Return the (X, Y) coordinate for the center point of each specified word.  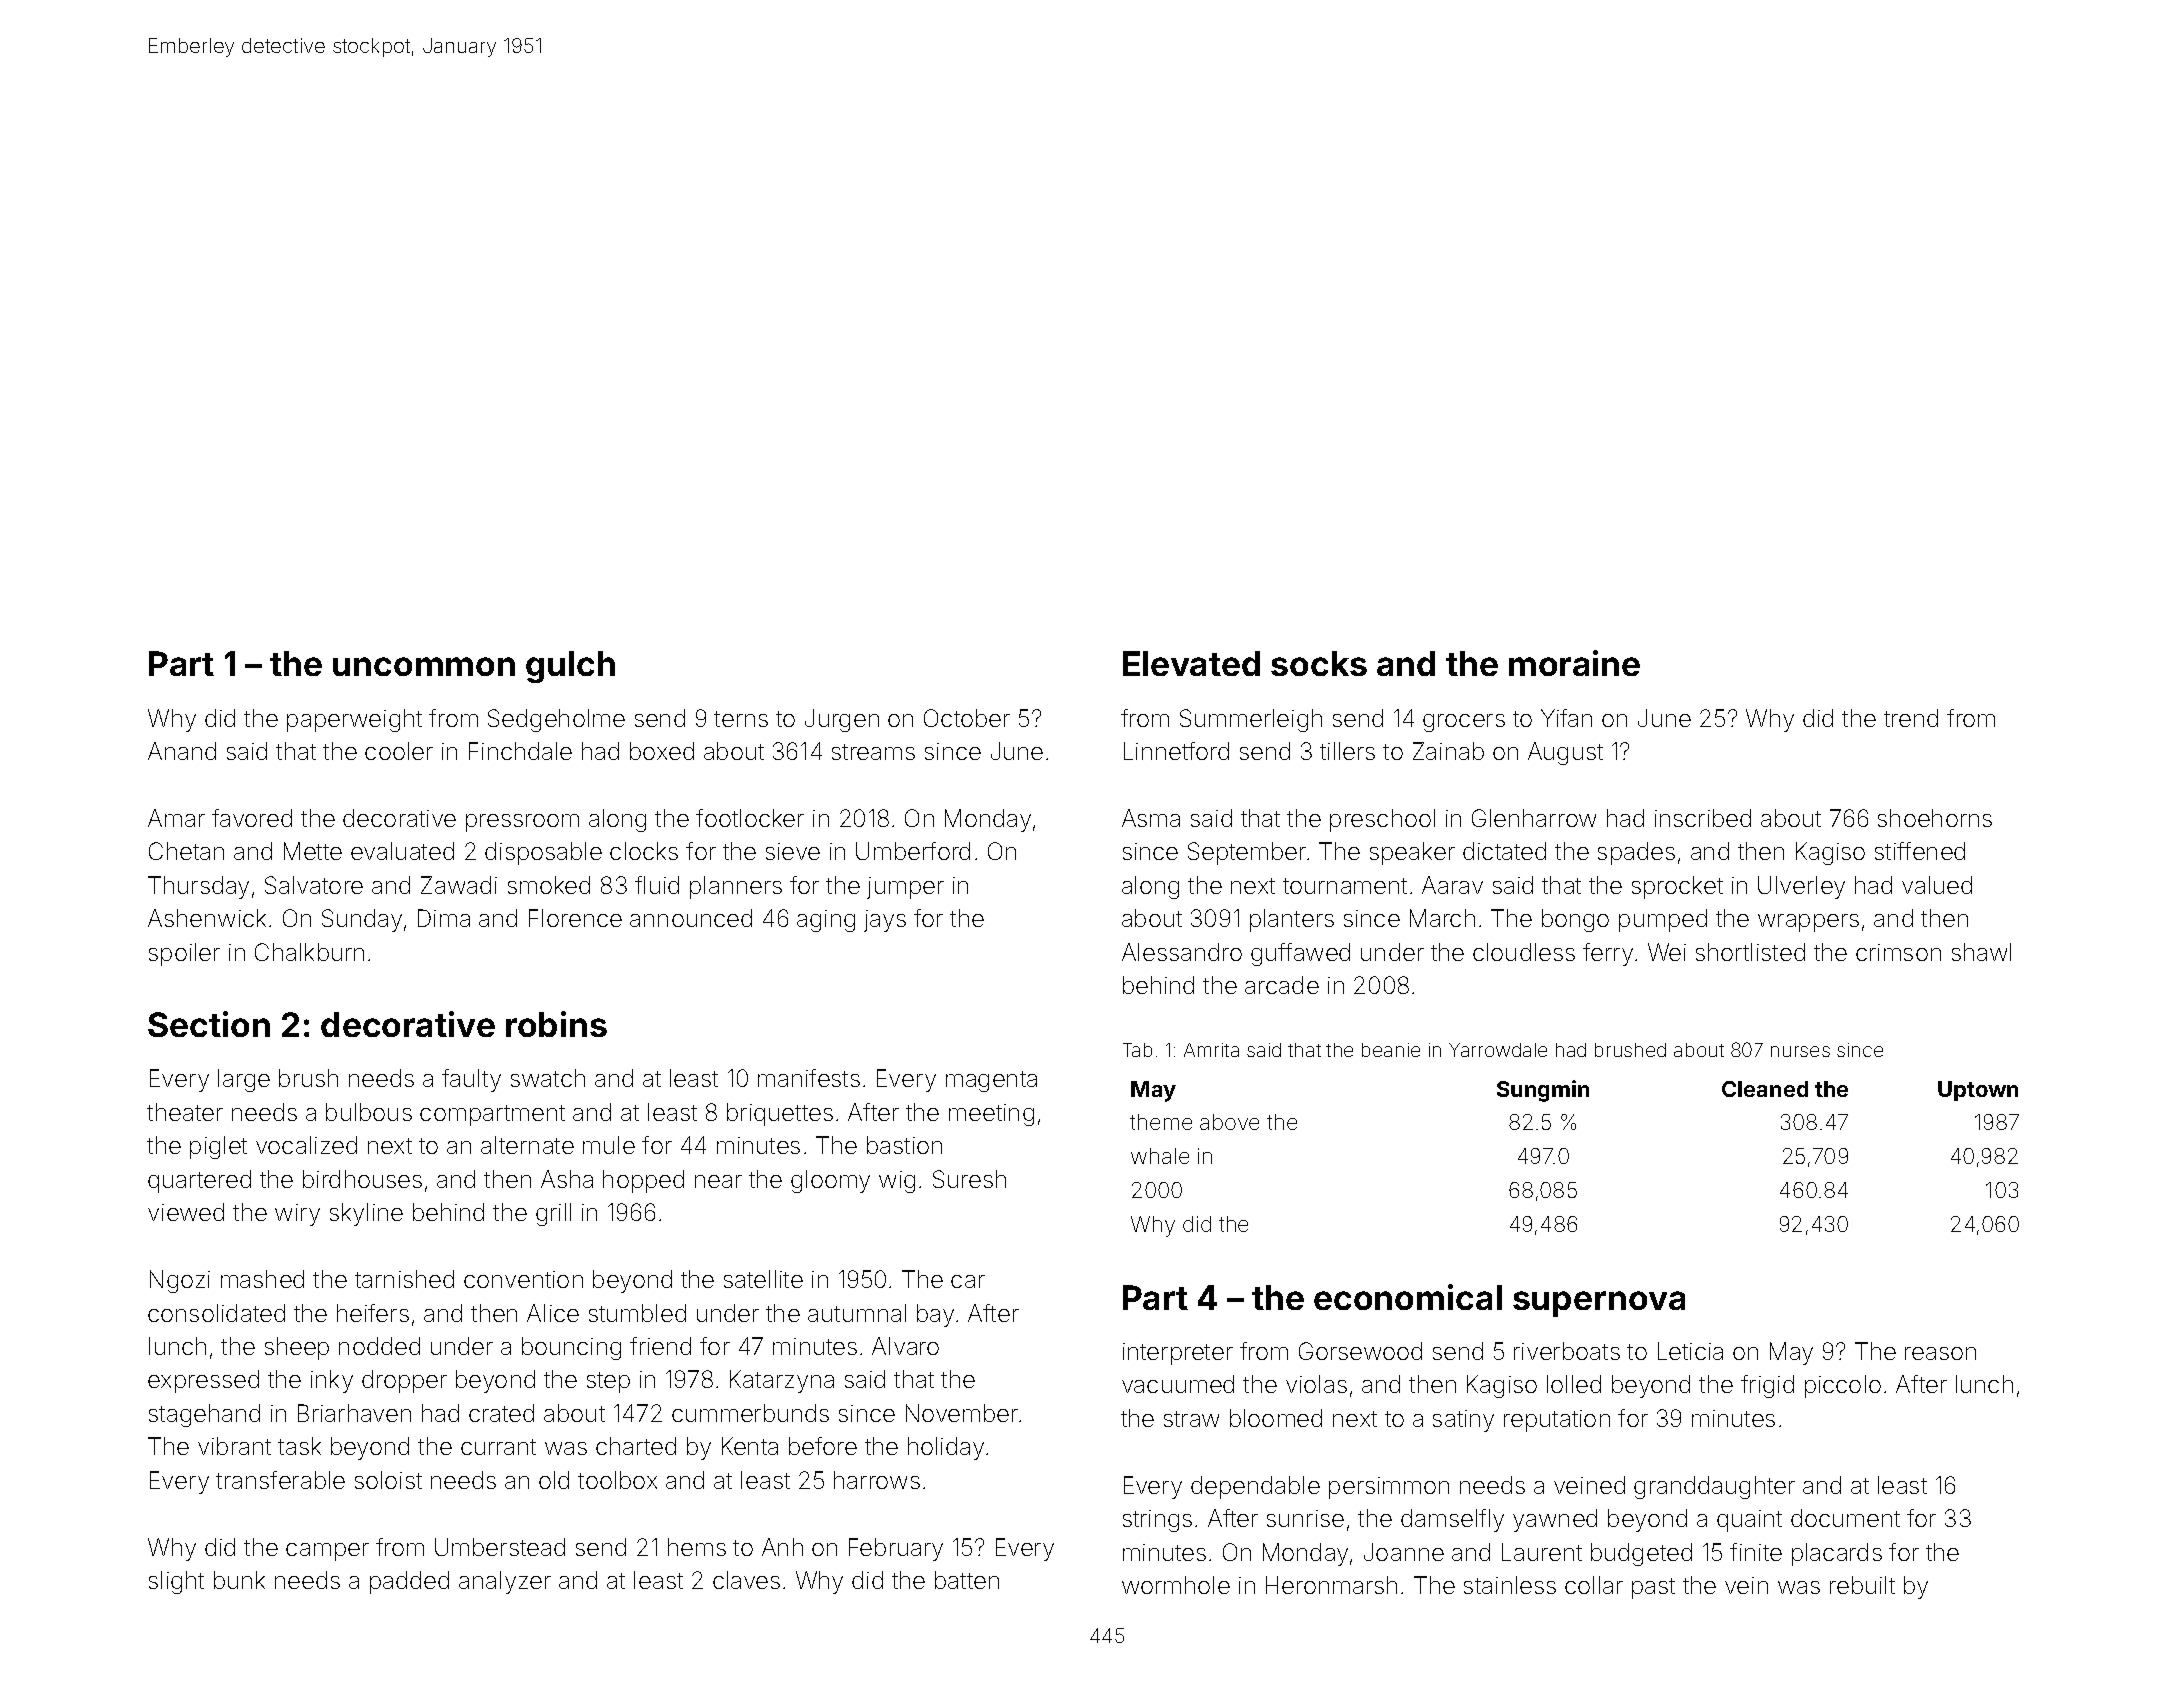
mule (609, 1145)
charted (636, 1446)
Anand (182, 751)
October (967, 718)
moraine (1574, 663)
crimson (1898, 952)
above (1229, 1122)
